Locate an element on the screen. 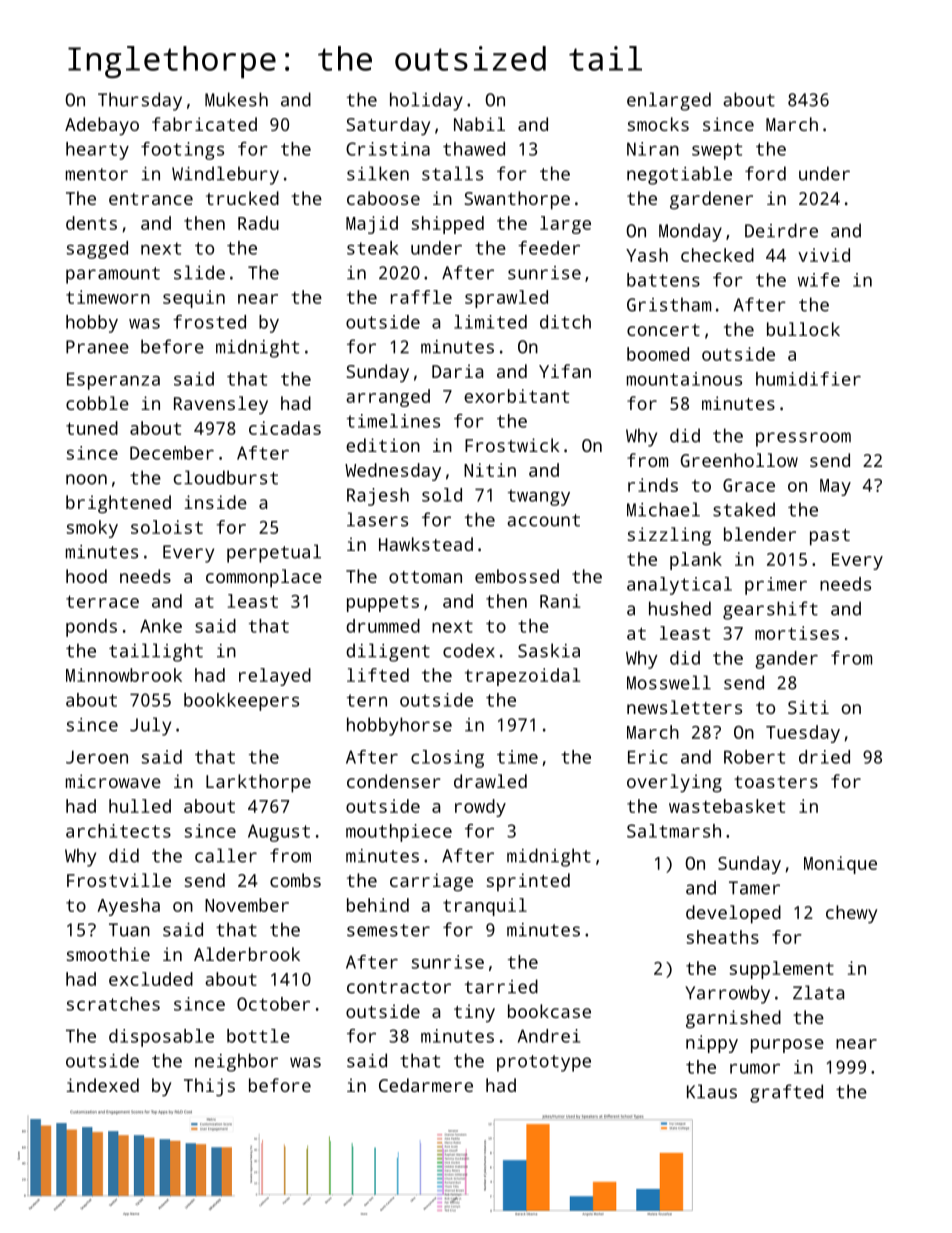 This screenshot has width=952, height=1233. Mukesh is located at coordinates (236, 99).
